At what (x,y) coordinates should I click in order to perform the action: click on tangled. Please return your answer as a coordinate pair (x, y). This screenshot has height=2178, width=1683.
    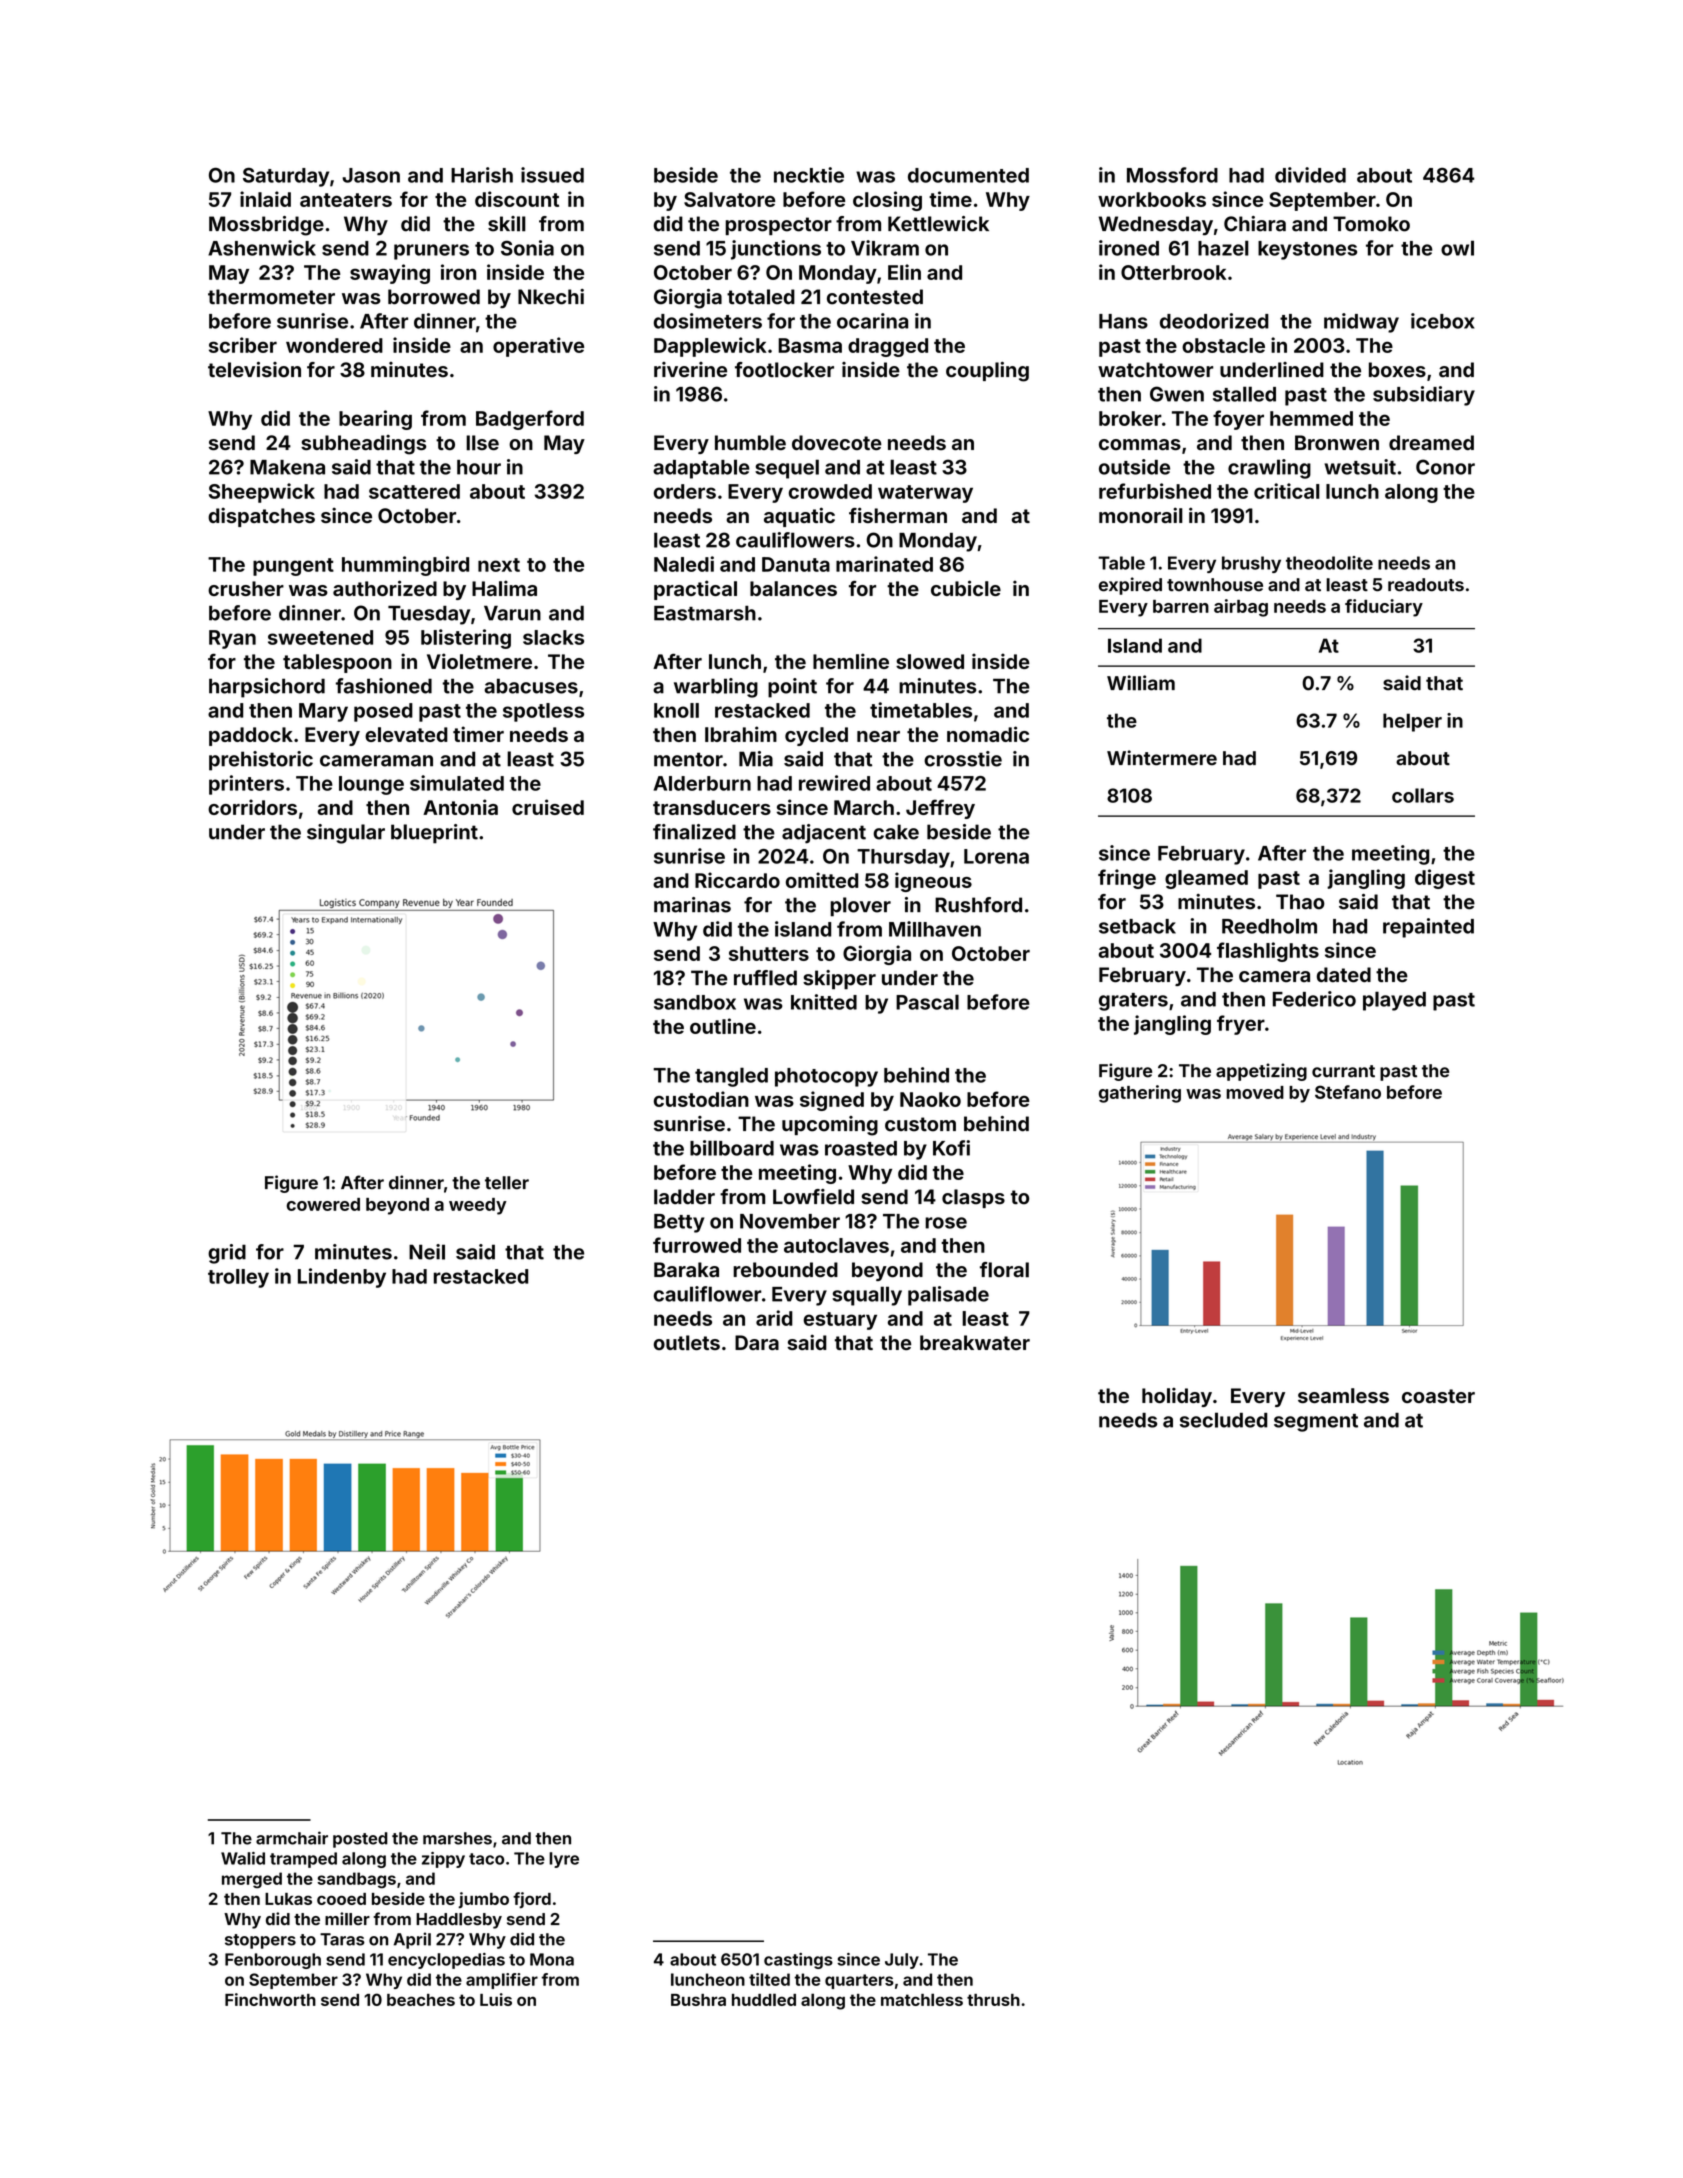
    Looking at the image, I should click on (731, 1077).
